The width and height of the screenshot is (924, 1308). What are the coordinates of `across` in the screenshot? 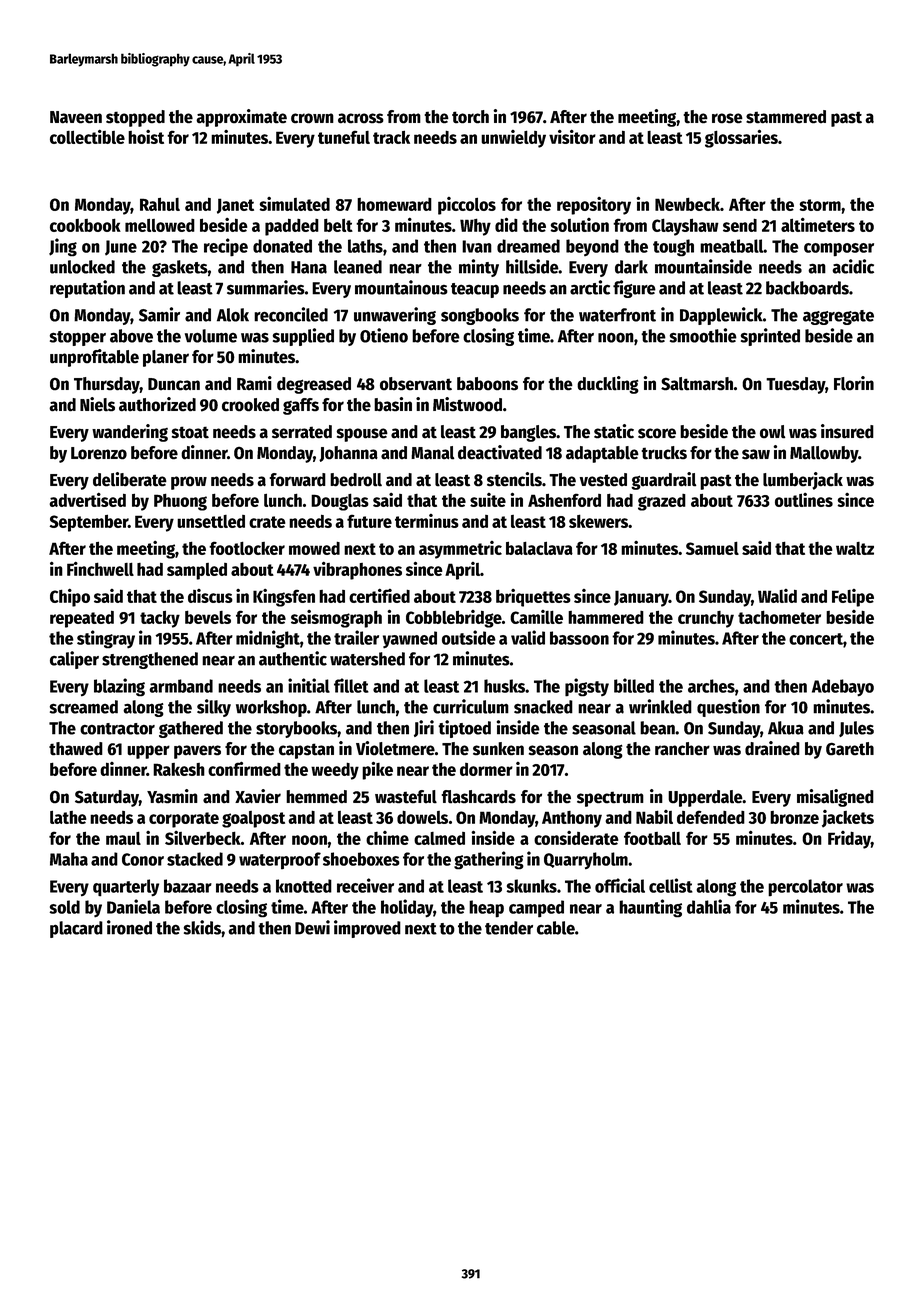 It's located at (361, 118).
